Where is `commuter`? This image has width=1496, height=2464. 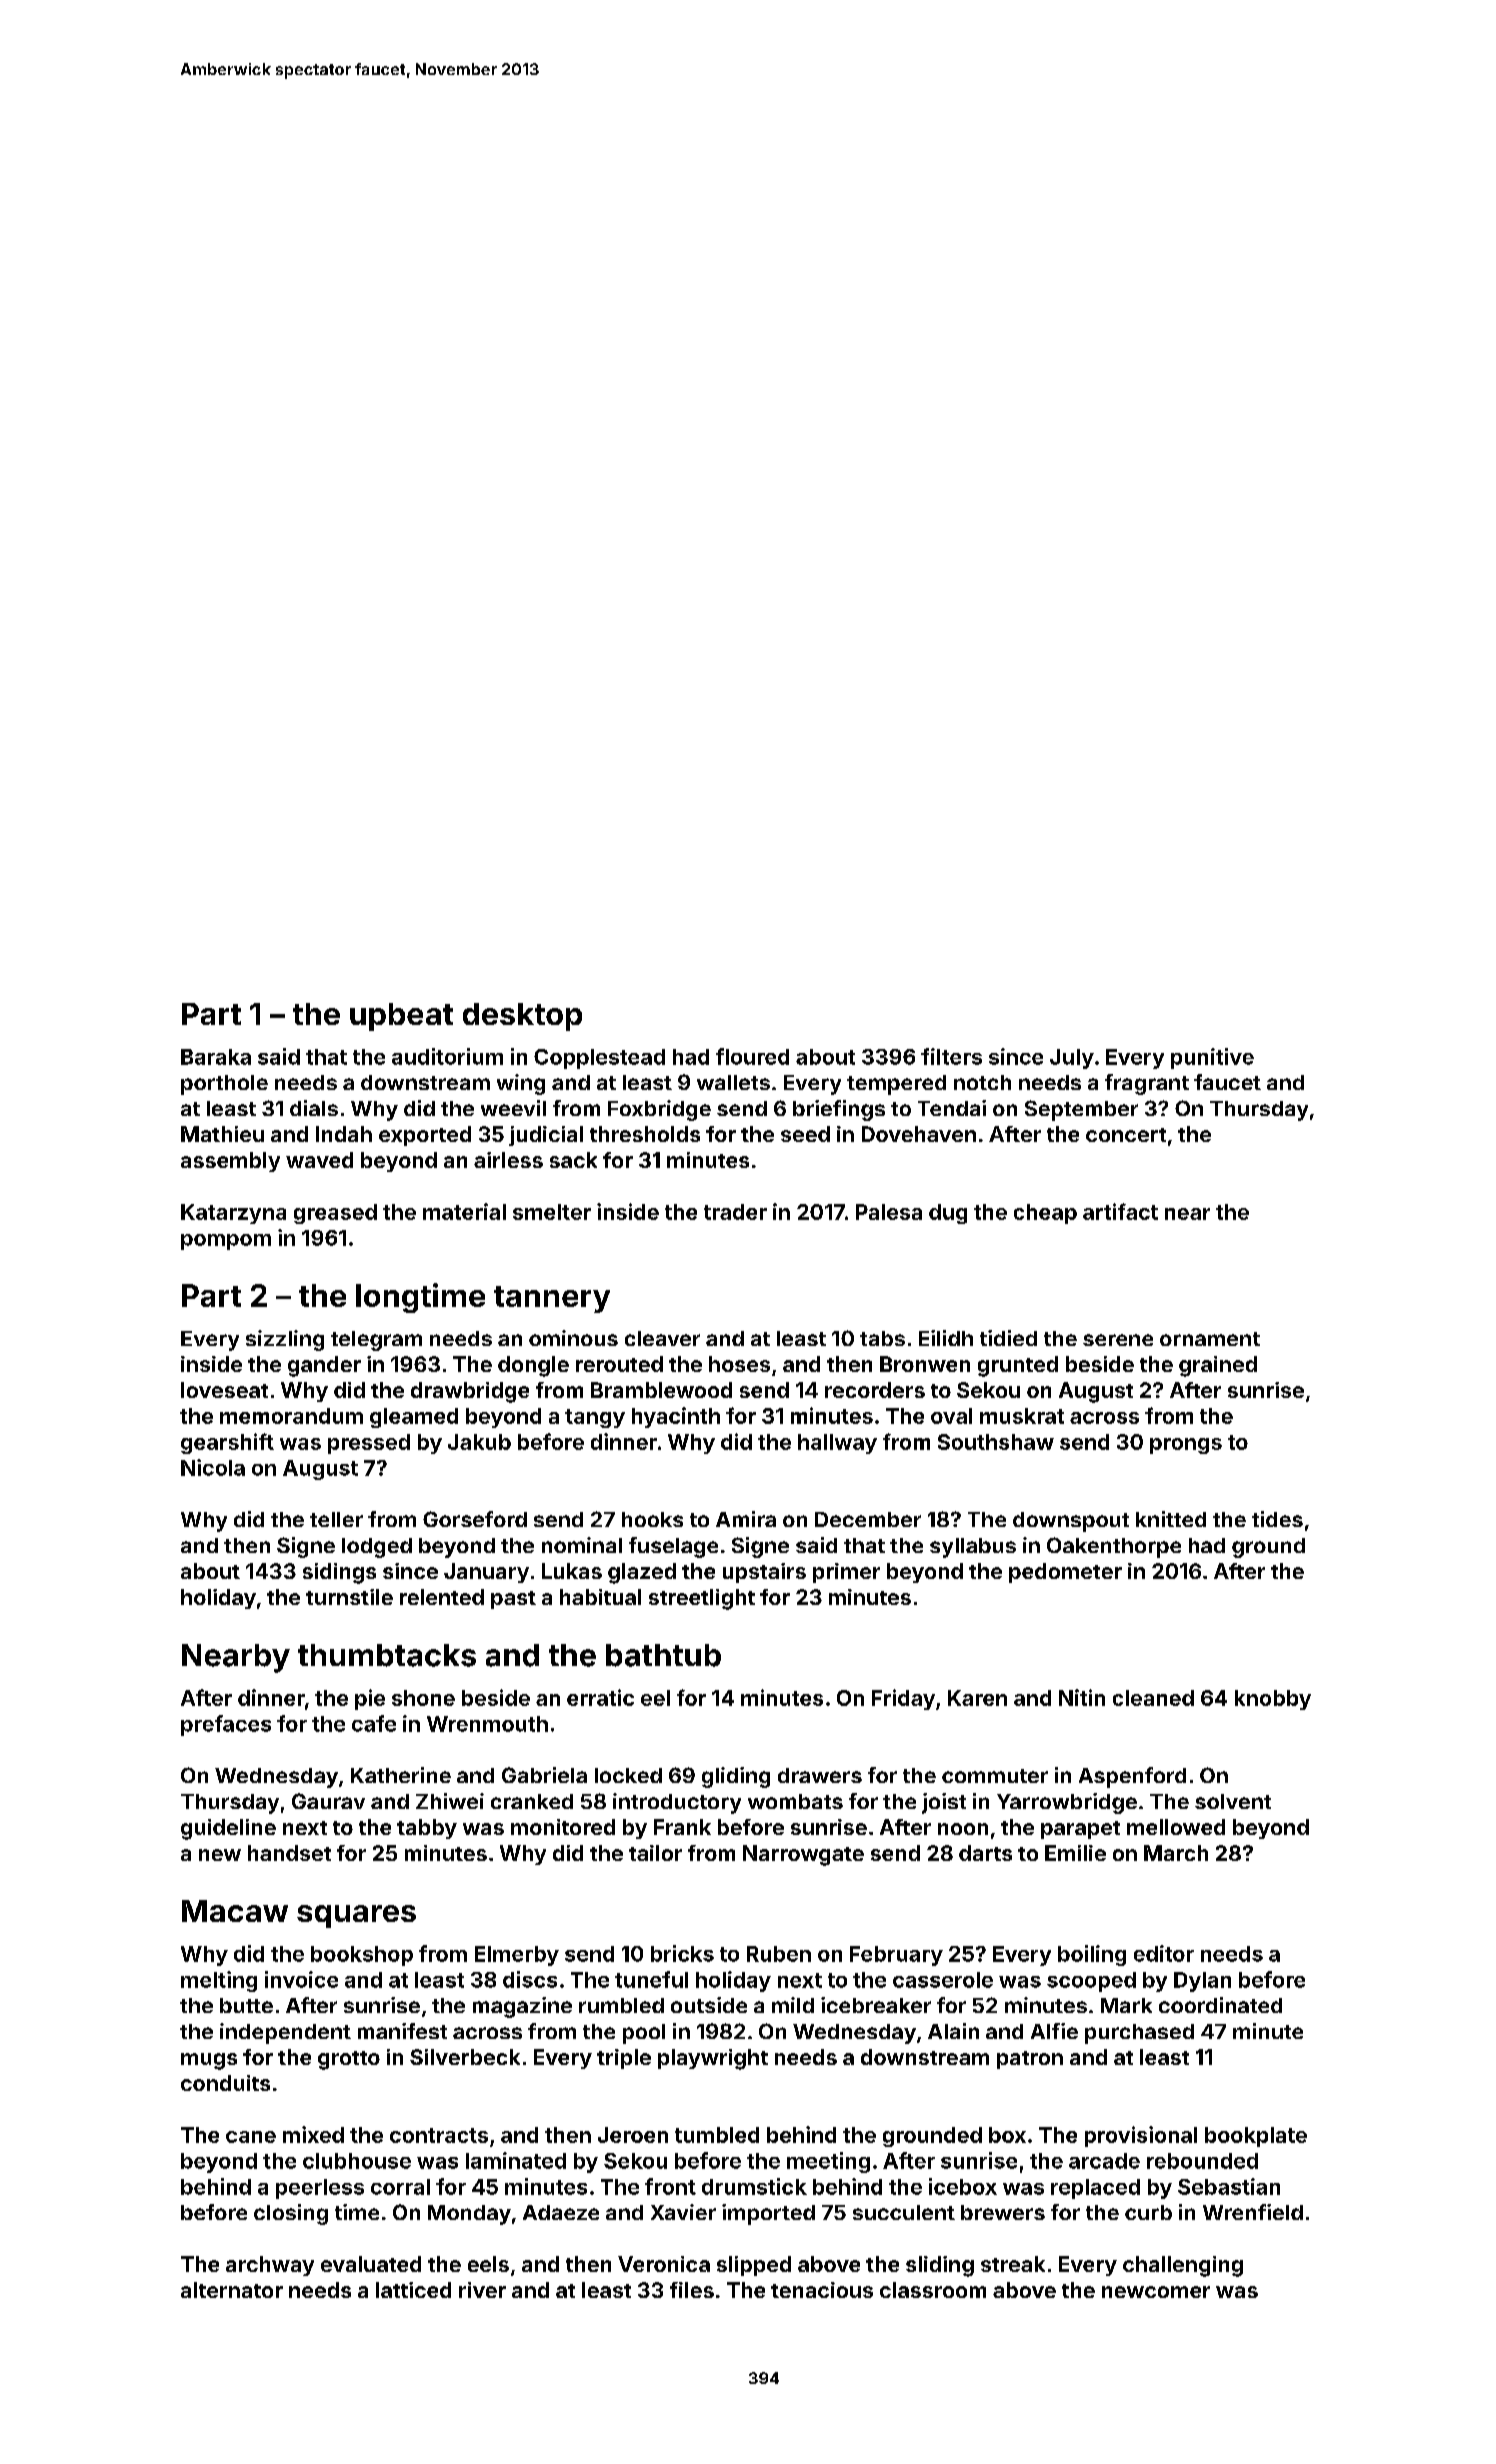 commuter is located at coordinates (995, 1776).
